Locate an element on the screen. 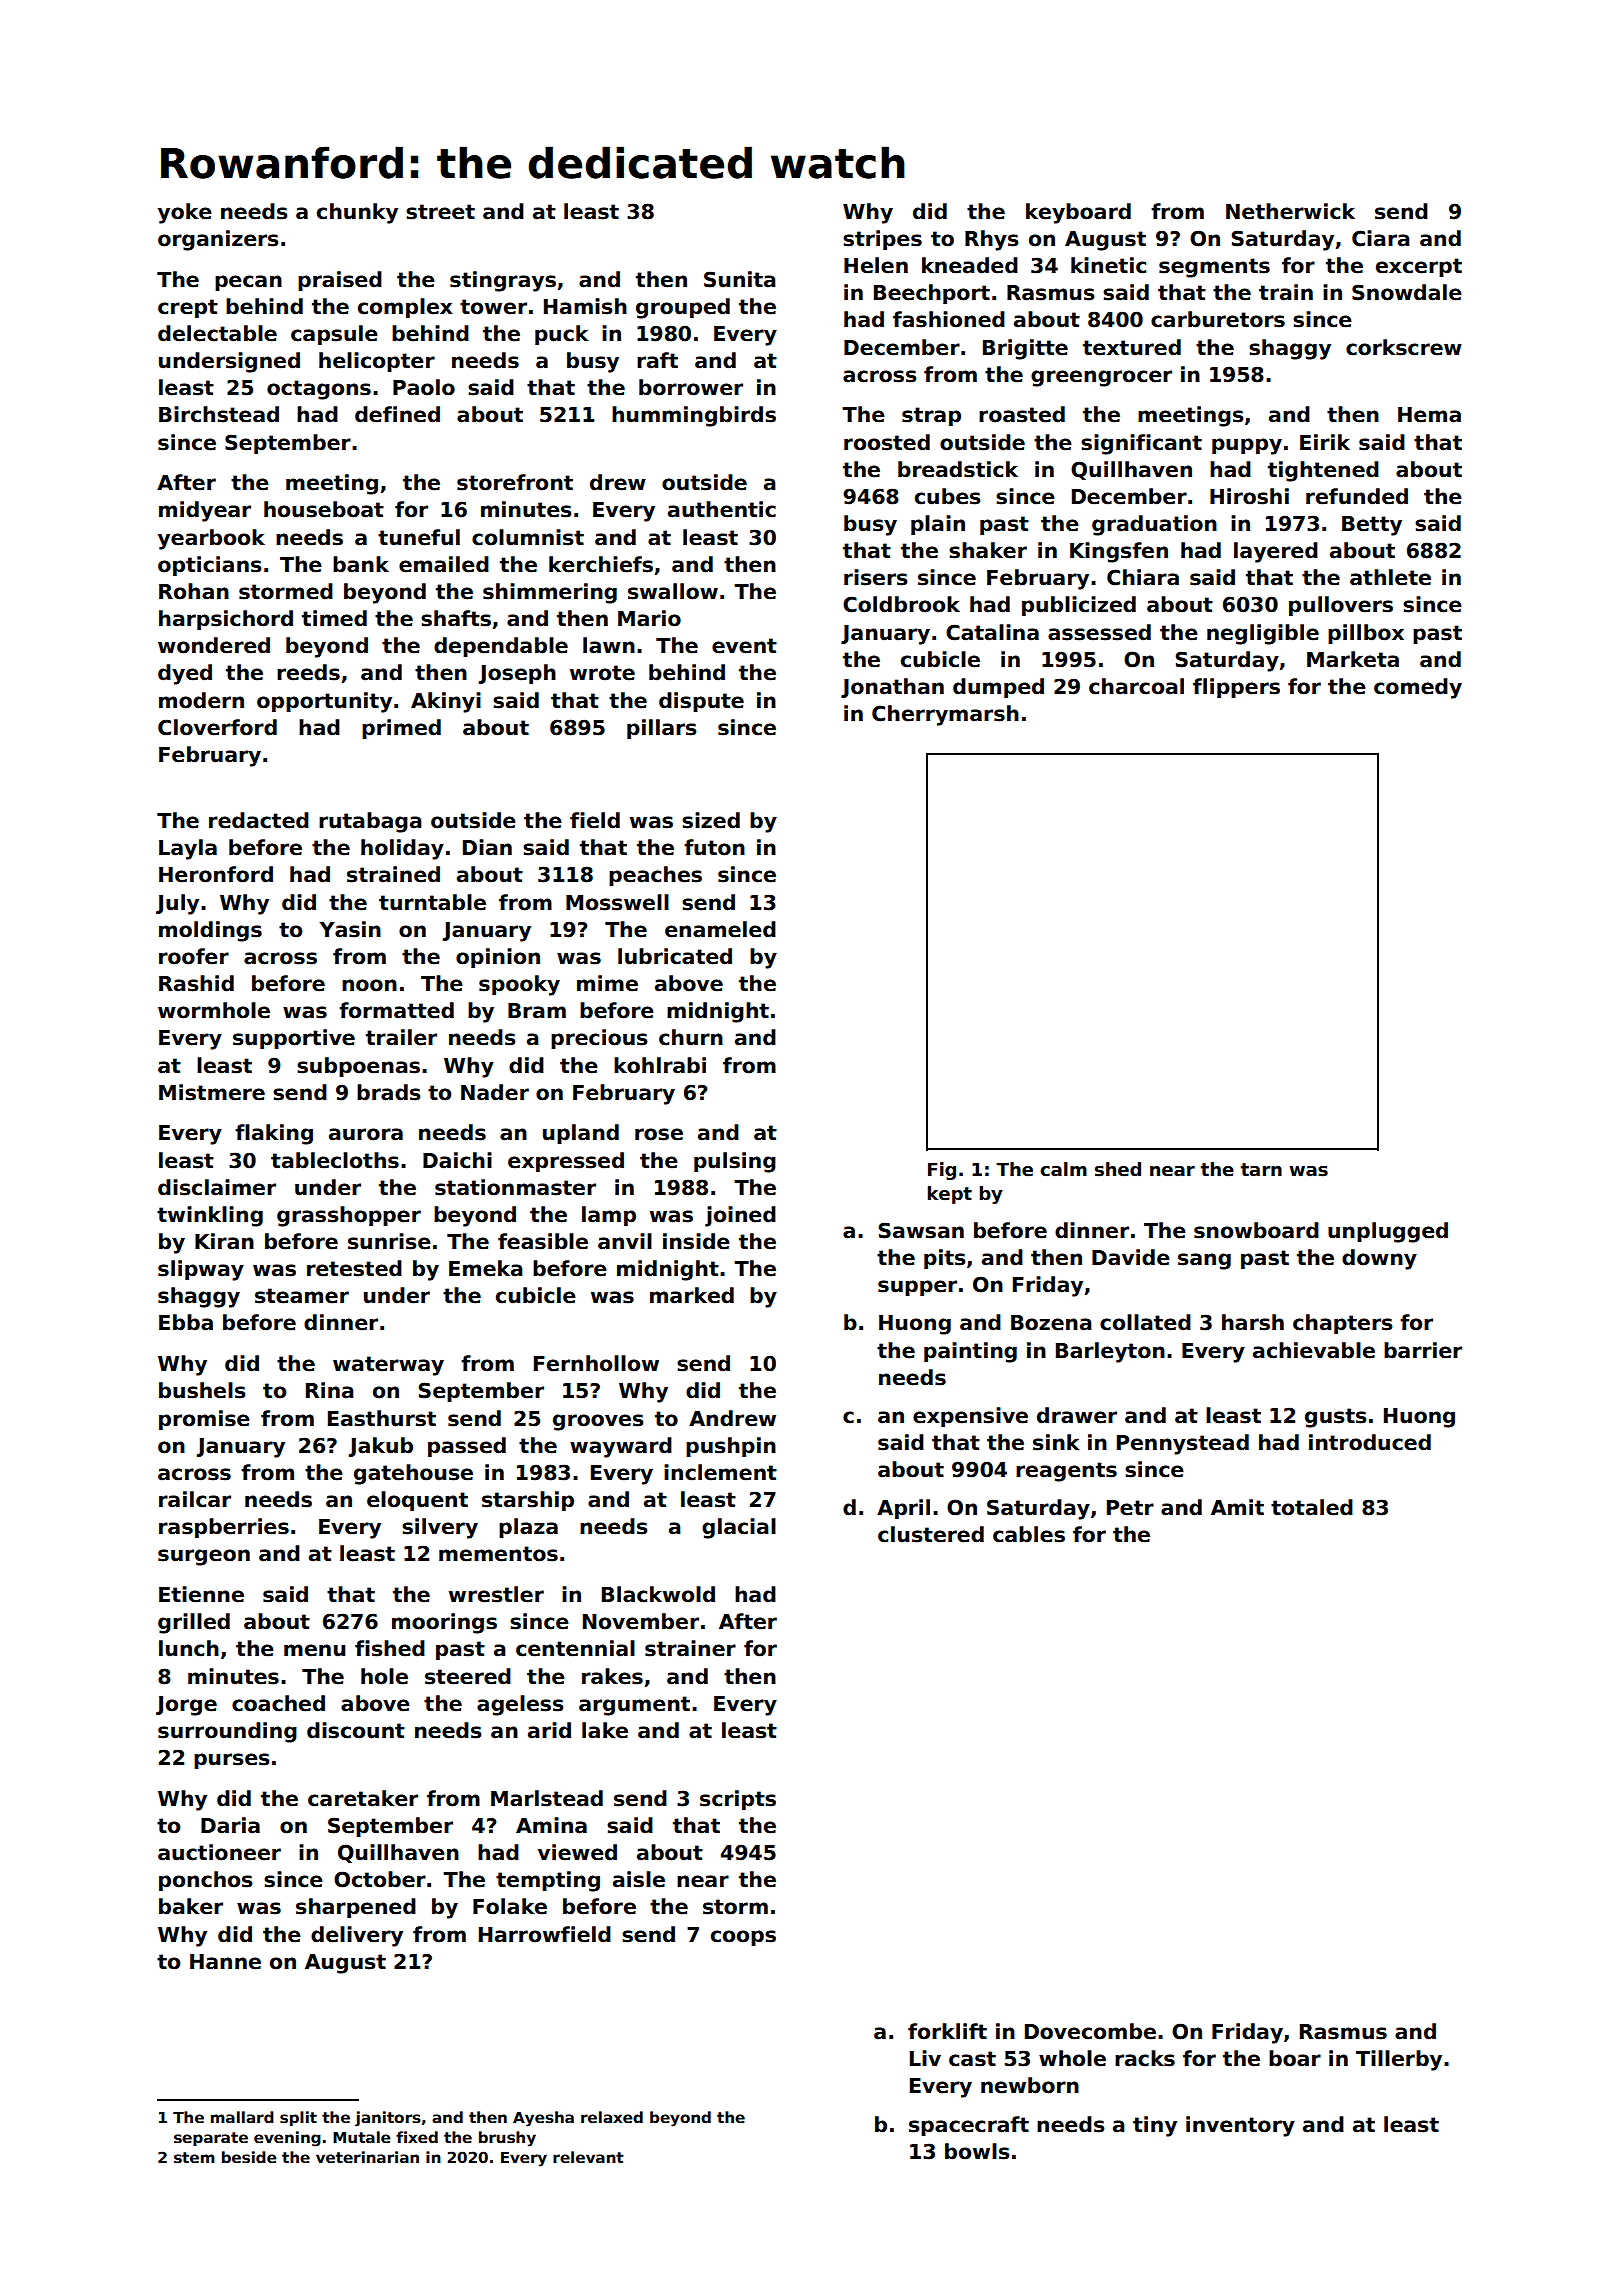 This screenshot has width=1620, height=2292. Ciara is located at coordinates (1381, 238).
